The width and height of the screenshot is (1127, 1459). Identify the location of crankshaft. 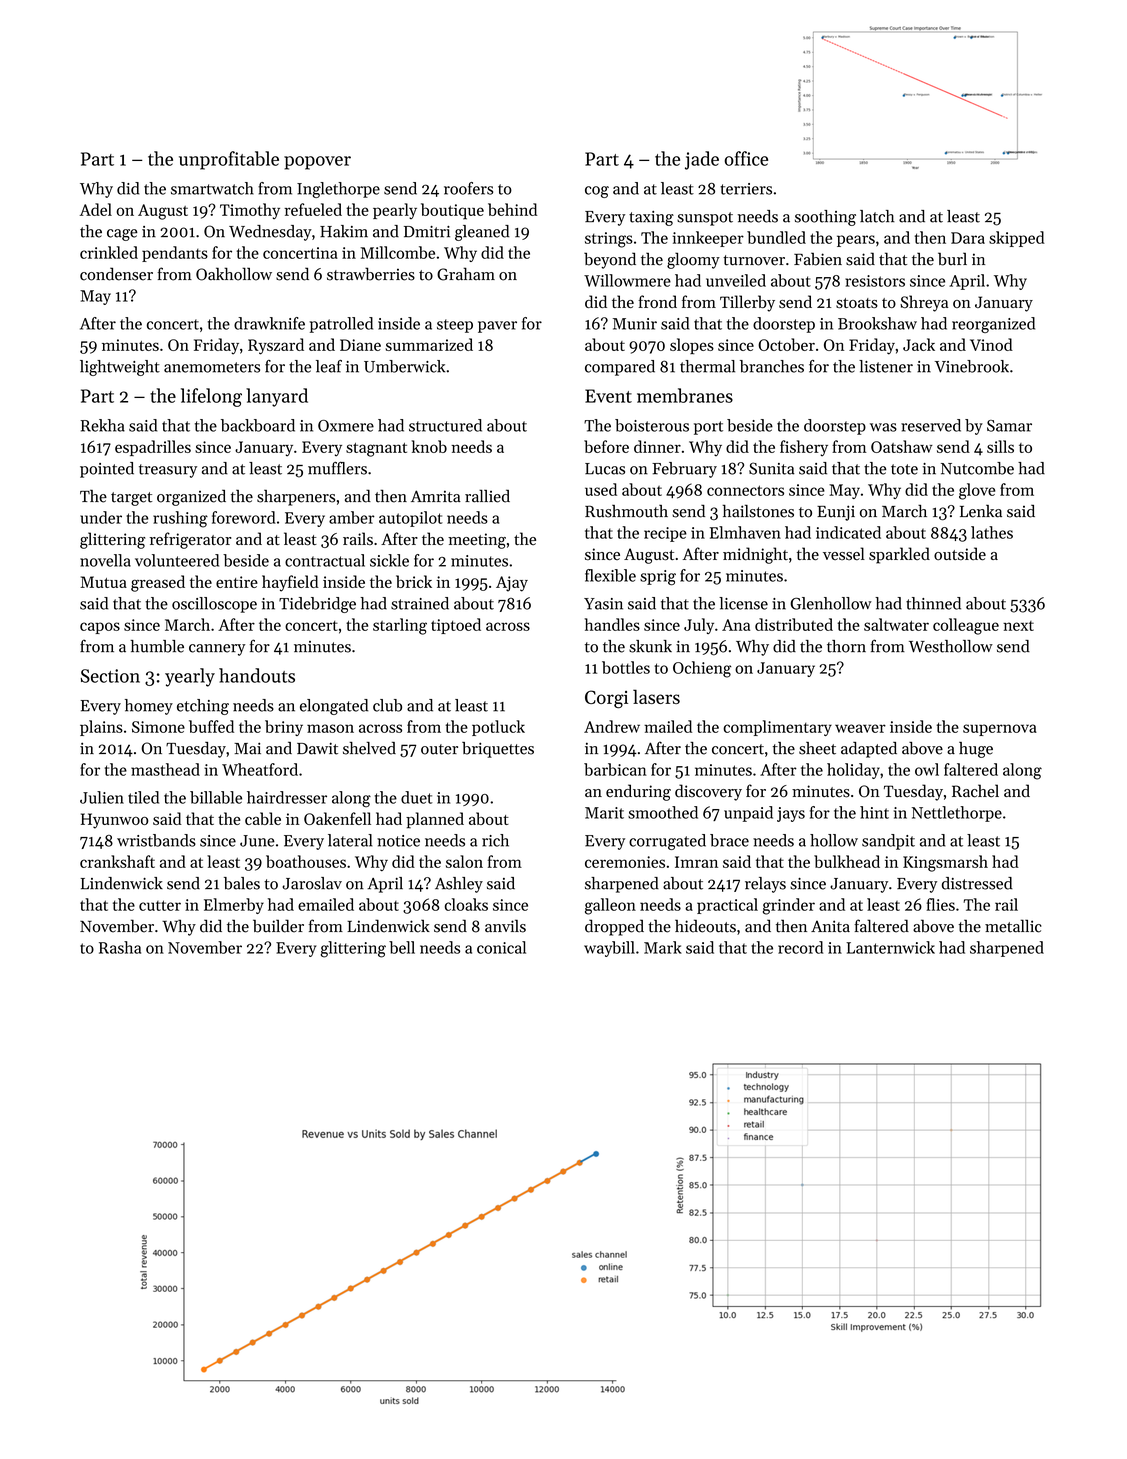
(117, 861).
